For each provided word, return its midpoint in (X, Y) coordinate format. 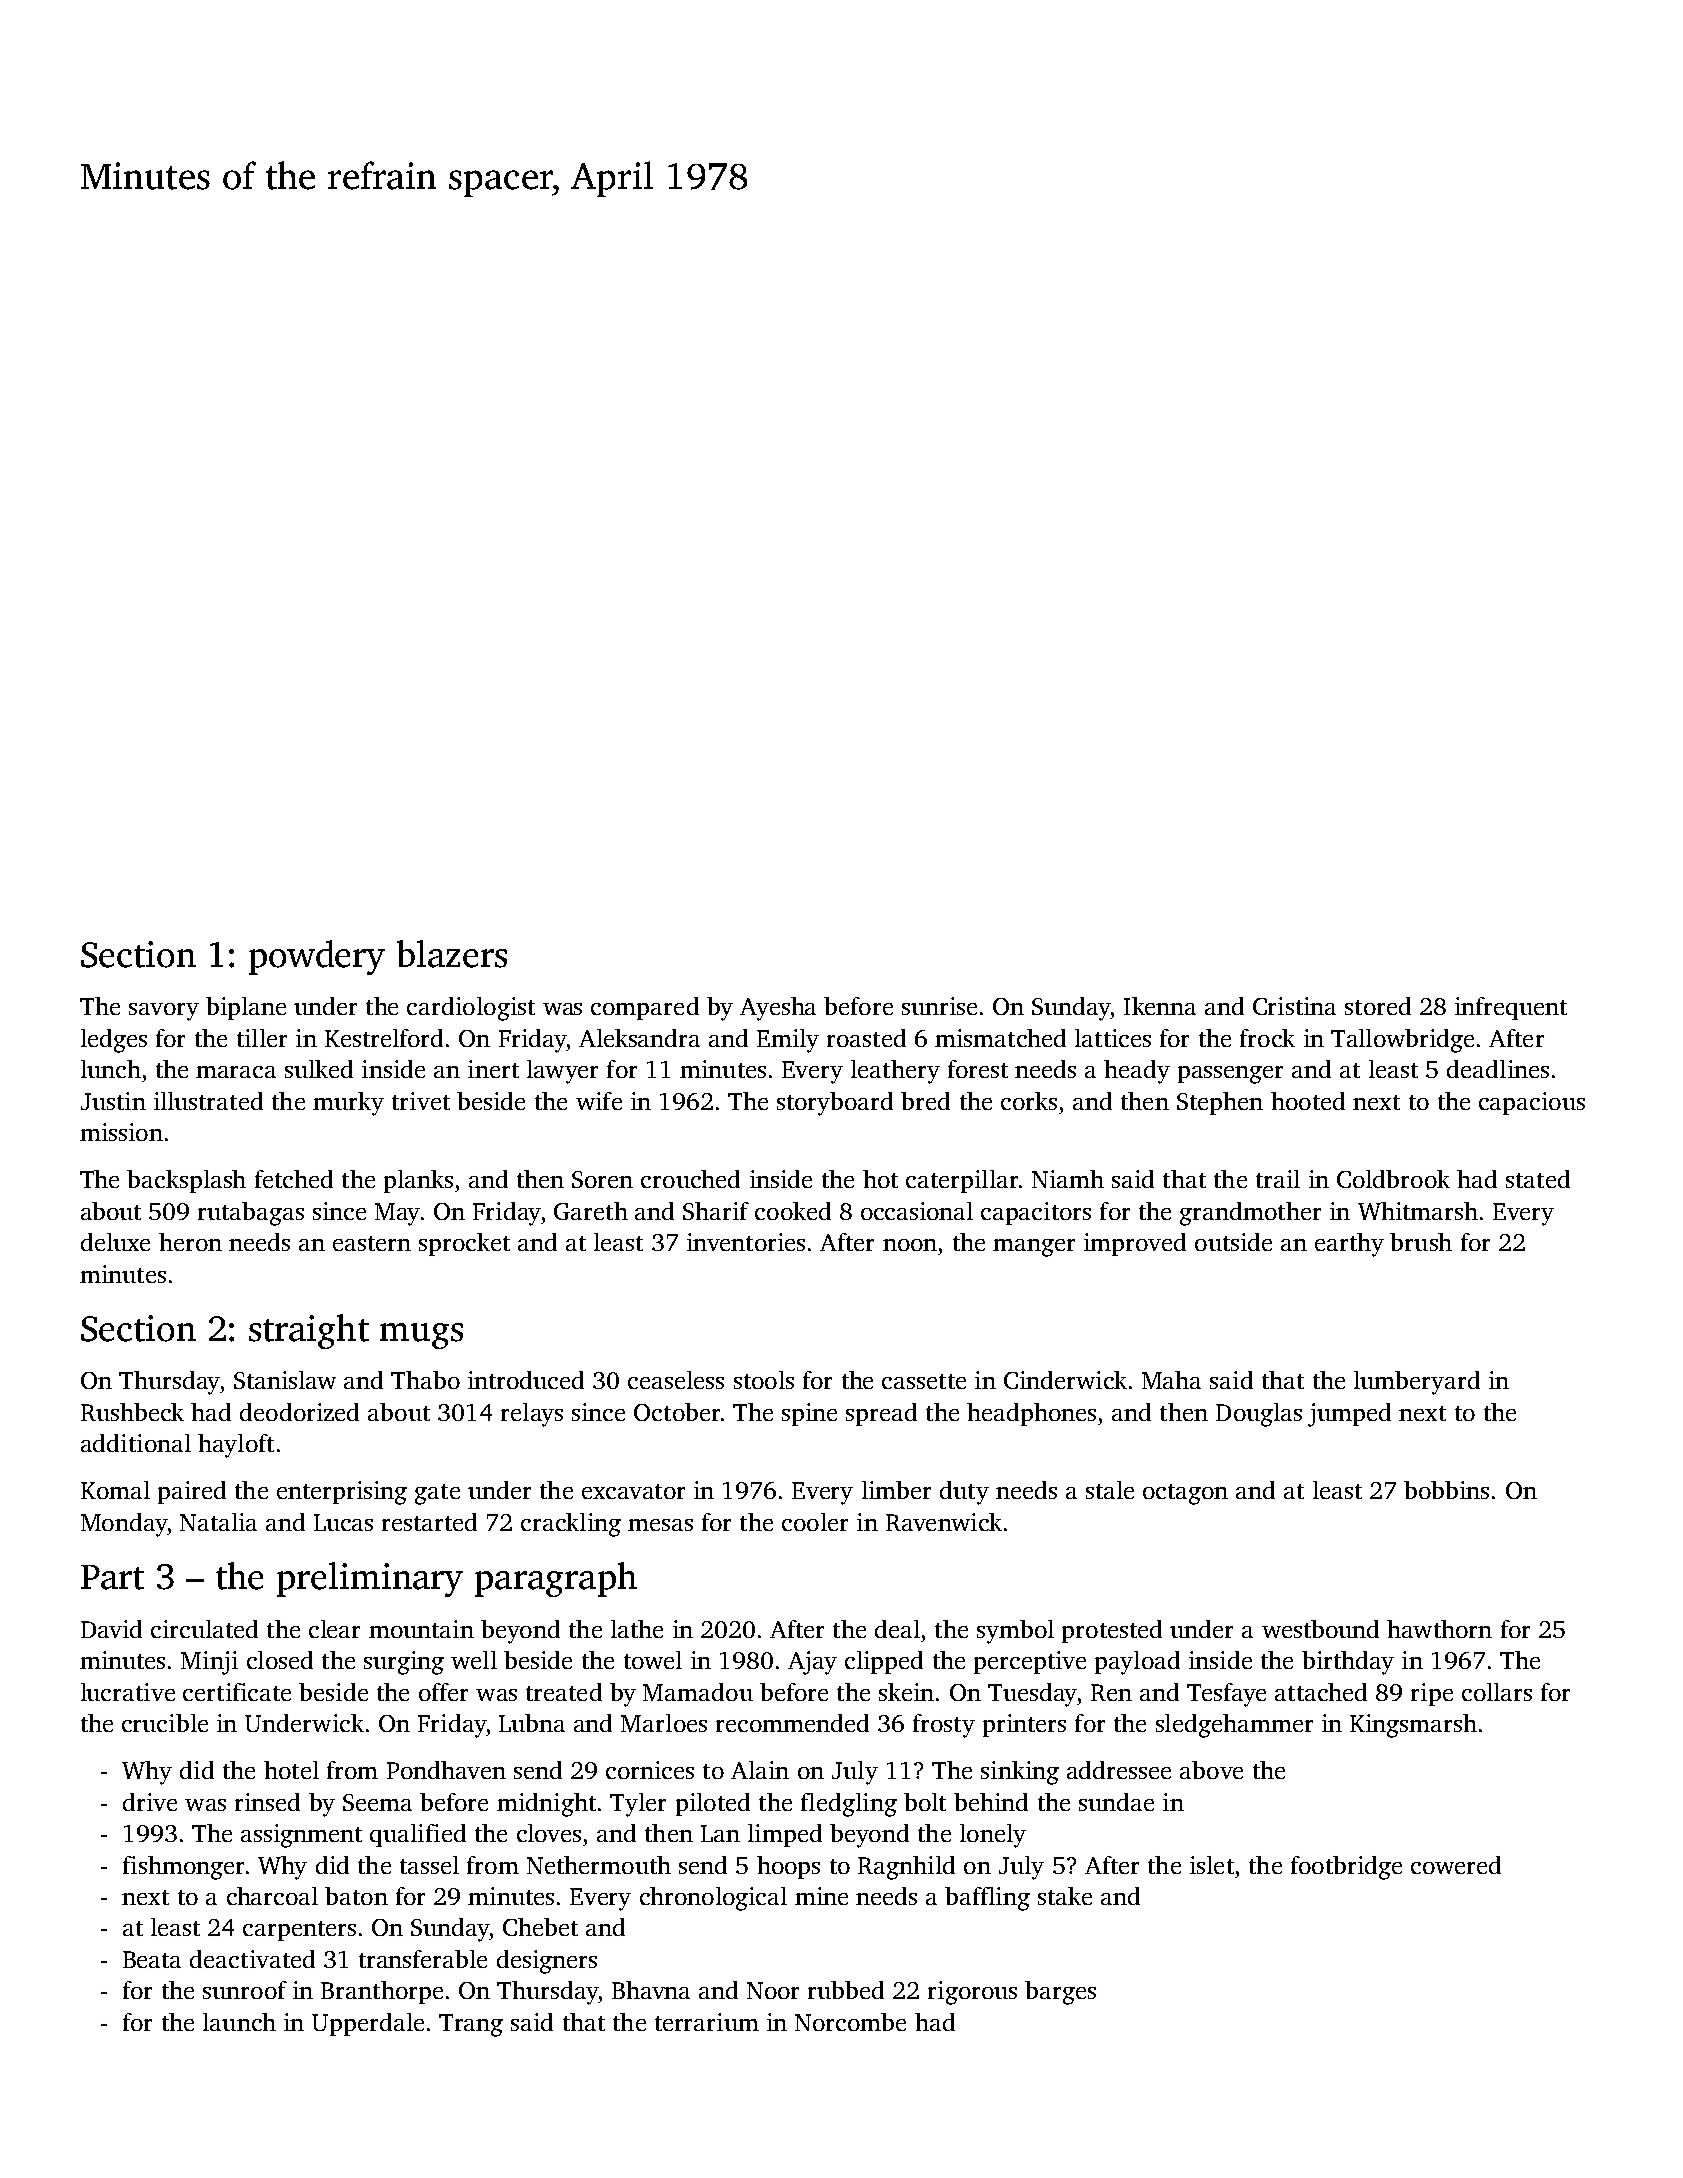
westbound (1320, 1629)
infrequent (1511, 1008)
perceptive (1030, 1662)
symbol (1015, 1632)
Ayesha (778, 1009)
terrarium (707, 2022)
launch (239, 2022)
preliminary (370, 1579)
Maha (1171, 1380)
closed (280, 1660)
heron (190, 1242)
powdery (317, 957)
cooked (793, 1211)
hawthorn (1439, 1629)
